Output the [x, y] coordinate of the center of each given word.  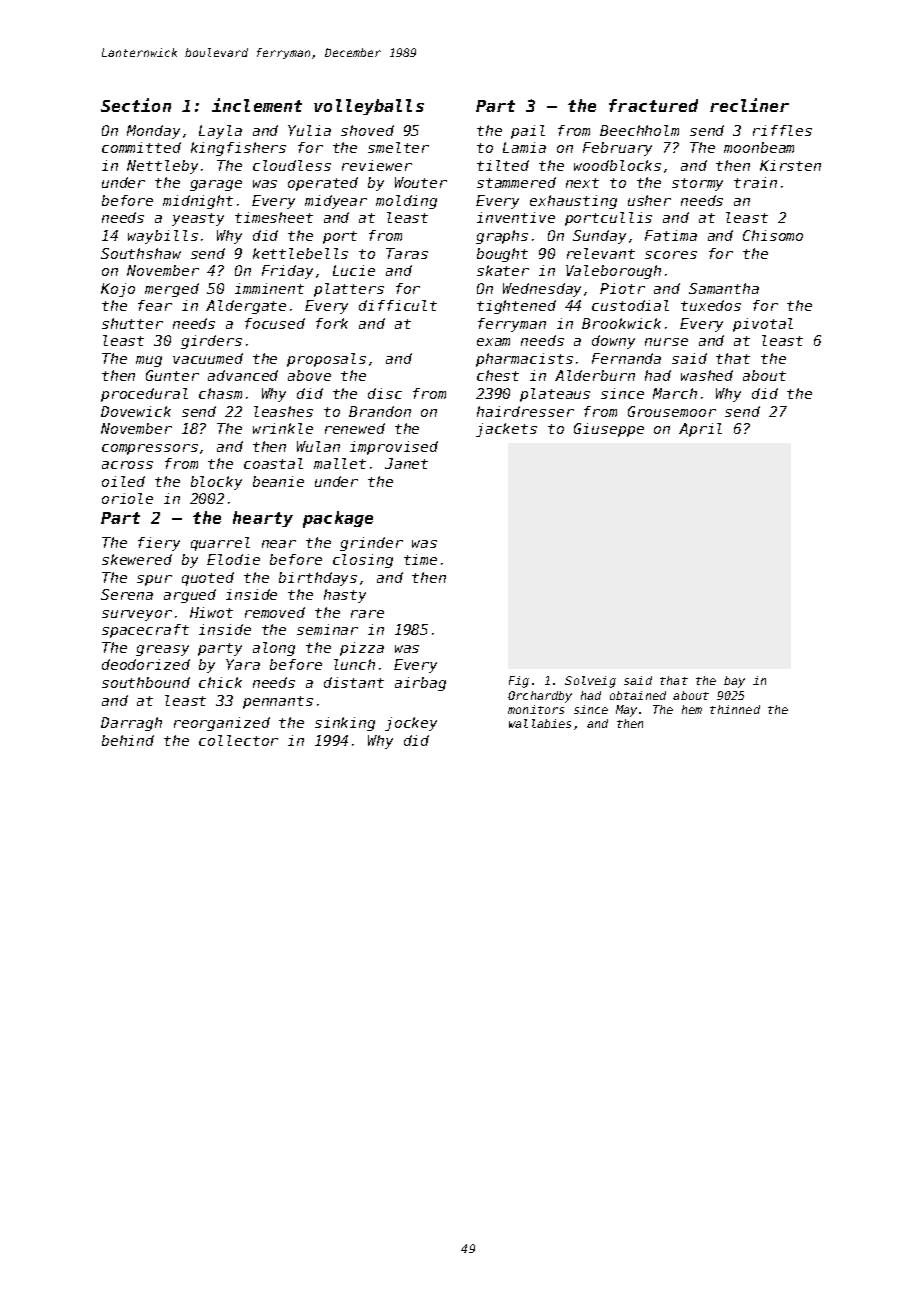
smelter [398, 147]
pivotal [763, 325]
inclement [257, 105]
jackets [506, 430]
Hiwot [211, 612]
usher [649, 200]
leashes [283, 411]
